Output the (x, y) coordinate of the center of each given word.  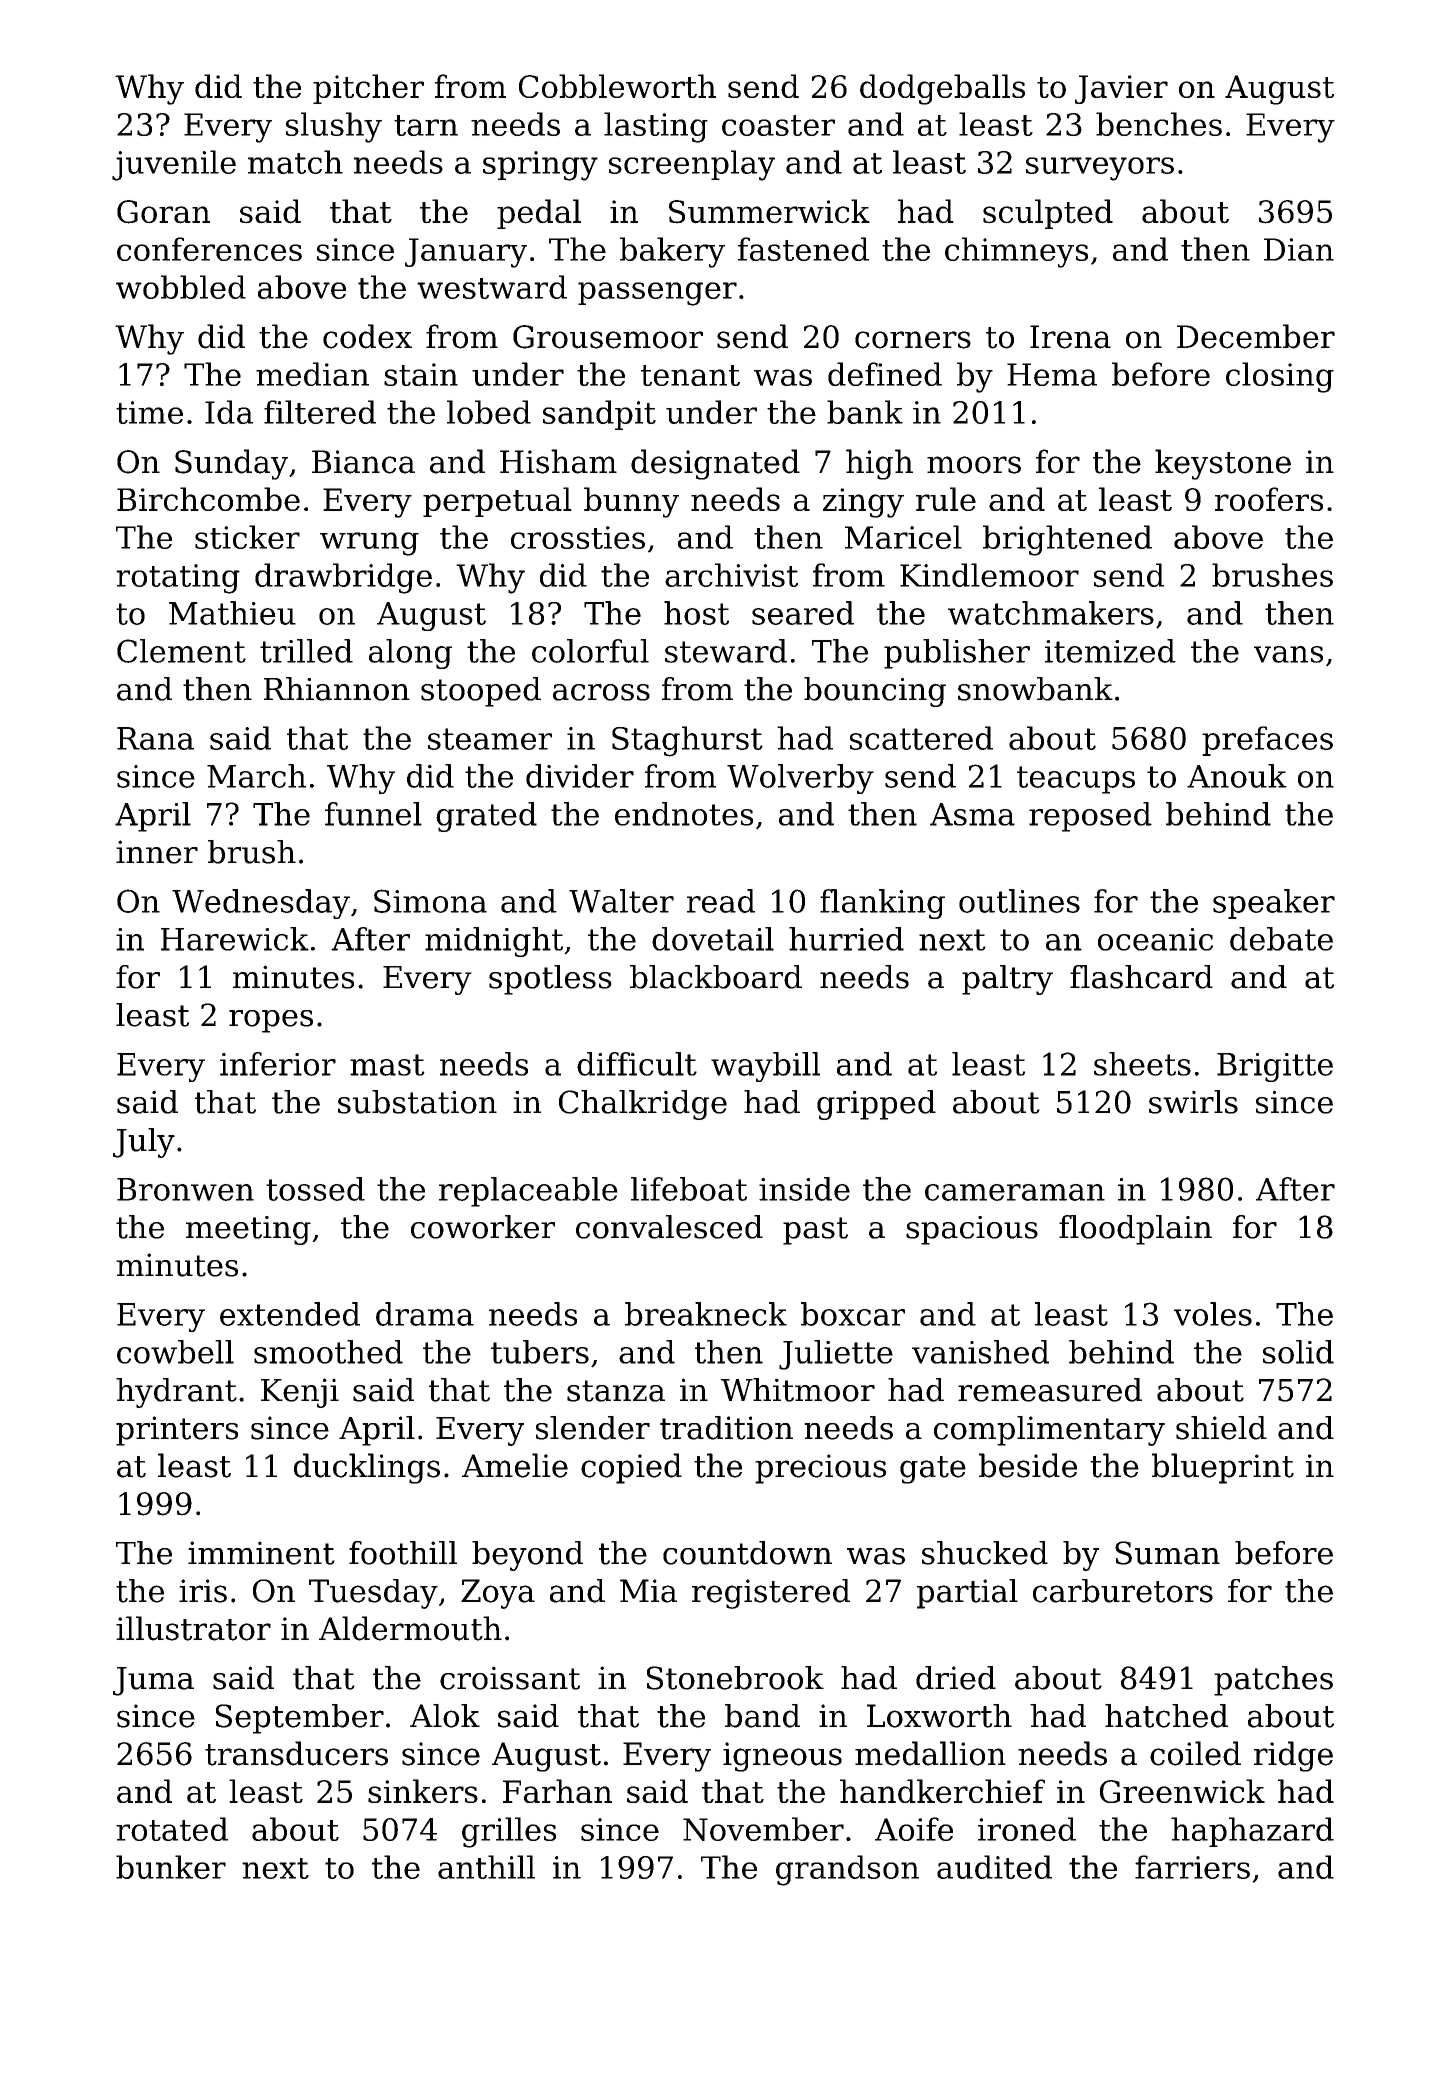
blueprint (1223, 1468)
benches (1159, 124)
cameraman (1015, 1192)
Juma (153, 1681)
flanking (882, 904)
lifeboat (689, 1189)
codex (367, 336)
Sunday (231, 464)
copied (631, 1468)
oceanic (1155, 939)
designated (715, 464)
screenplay (692, 165)
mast (387, 1065)
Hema (1052, 374)
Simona (430, 901)
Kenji (300, 1393)
